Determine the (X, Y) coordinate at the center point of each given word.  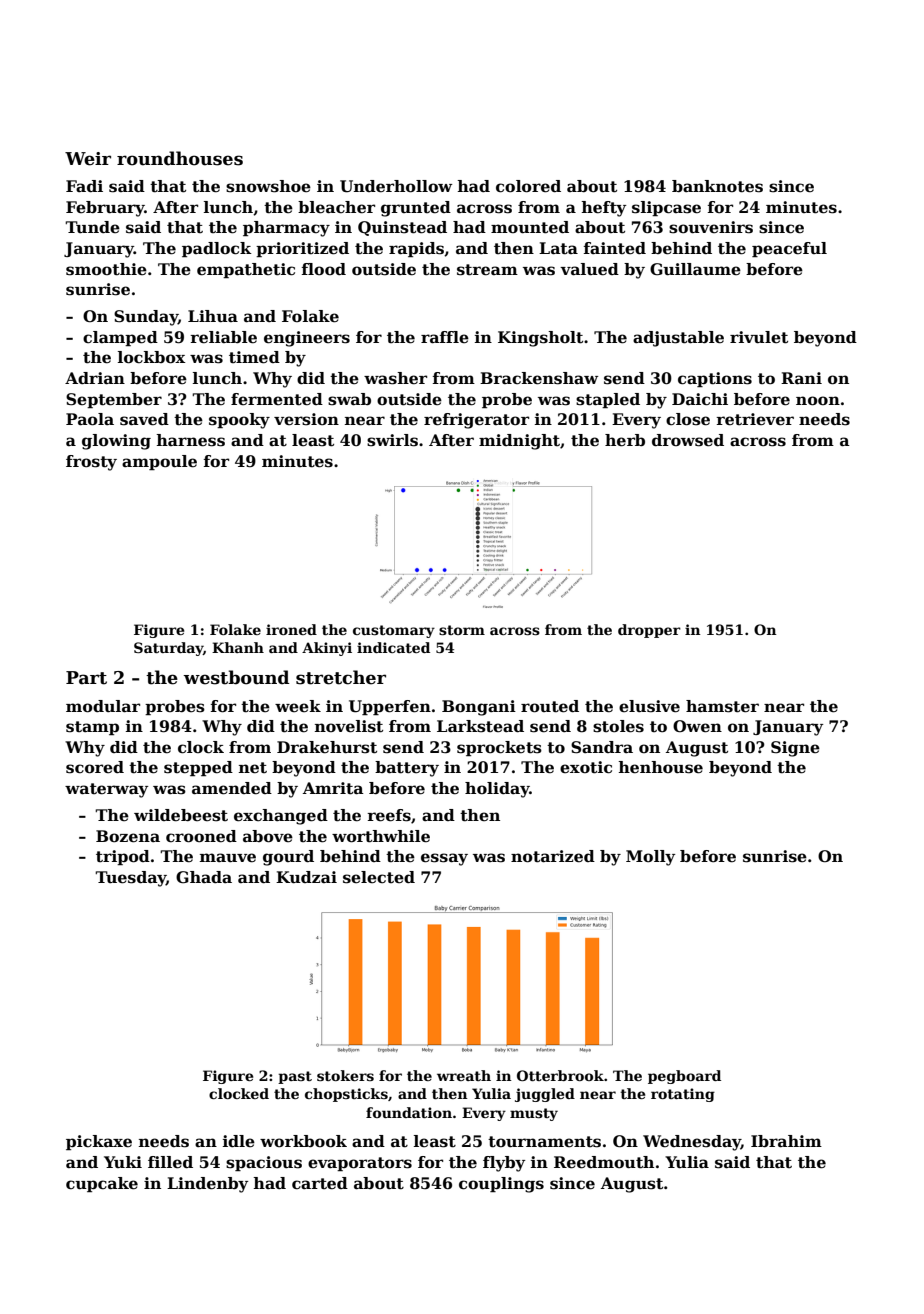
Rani (801, 378)
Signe (795, 749)
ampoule (159, 462)
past (295, 1077)
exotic (586, 767)
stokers (345, 1075)
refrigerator (476, 421)
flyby (504, 1164)
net (253, 768)
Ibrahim (786, 1141)
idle (239, 1141)
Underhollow (396, 186)
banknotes (717, 186)
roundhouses (180, 158)
